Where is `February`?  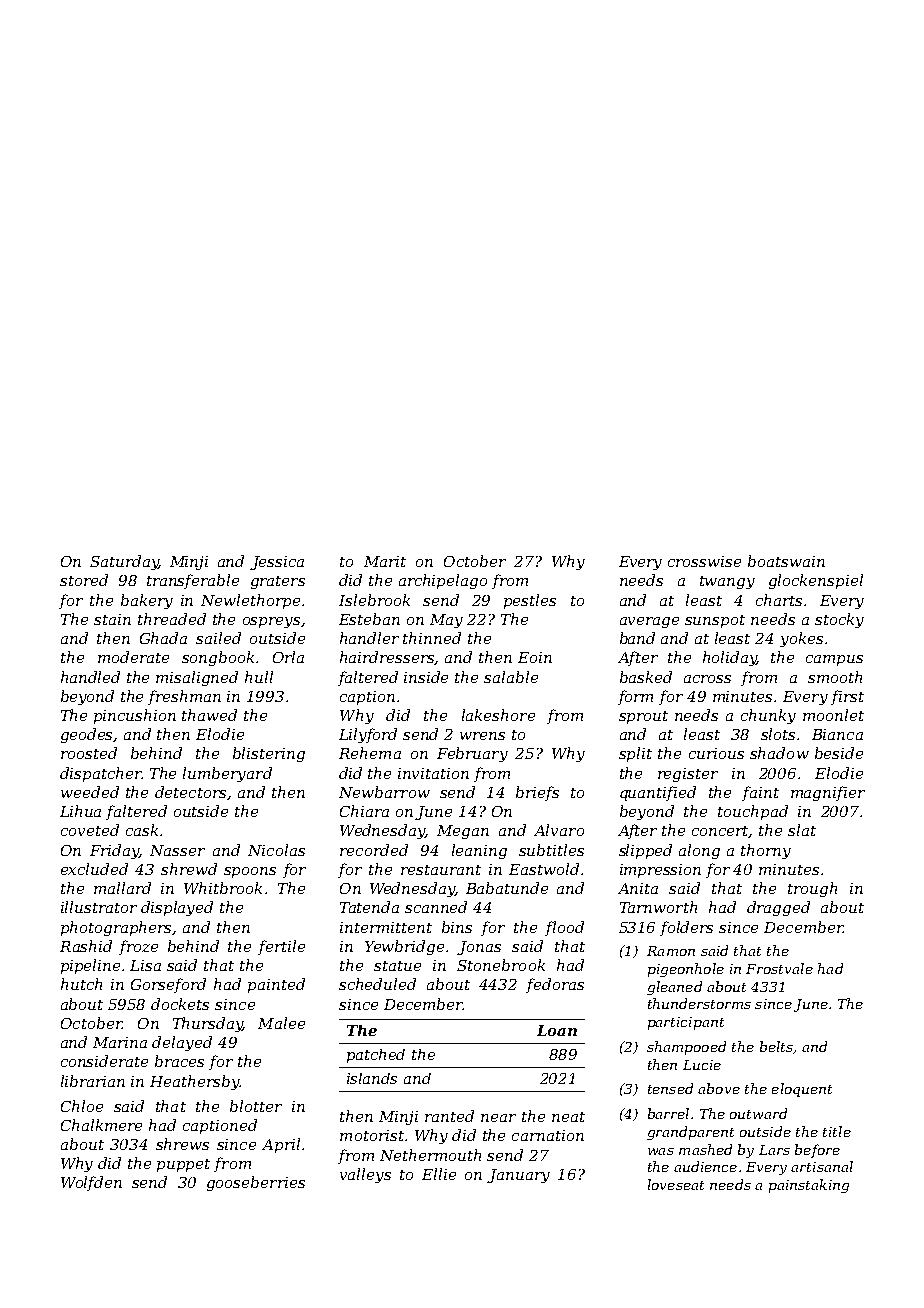
February is located at coordinates (472, 754).
